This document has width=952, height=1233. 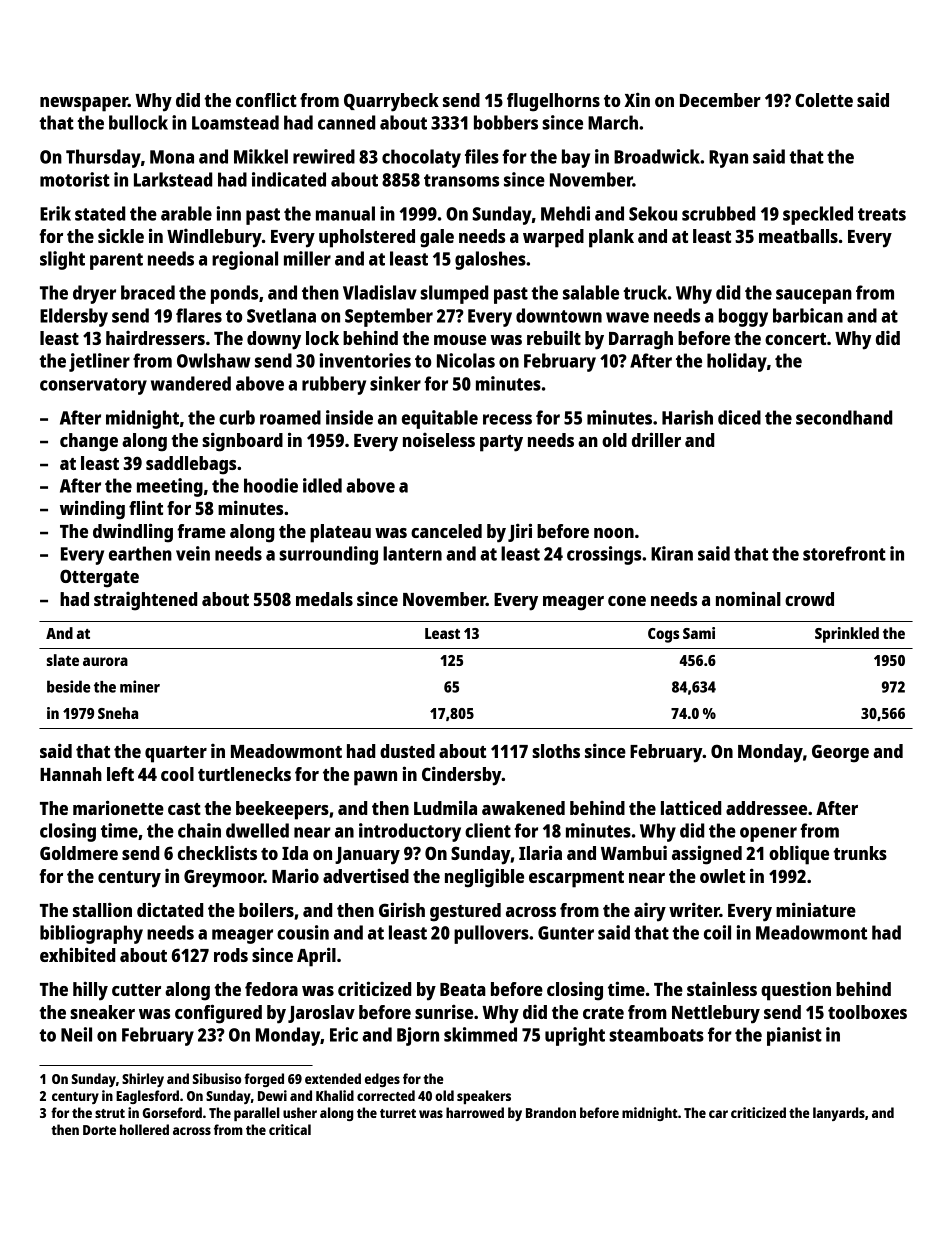 I want to click on files, so click(x=482, y=156).
